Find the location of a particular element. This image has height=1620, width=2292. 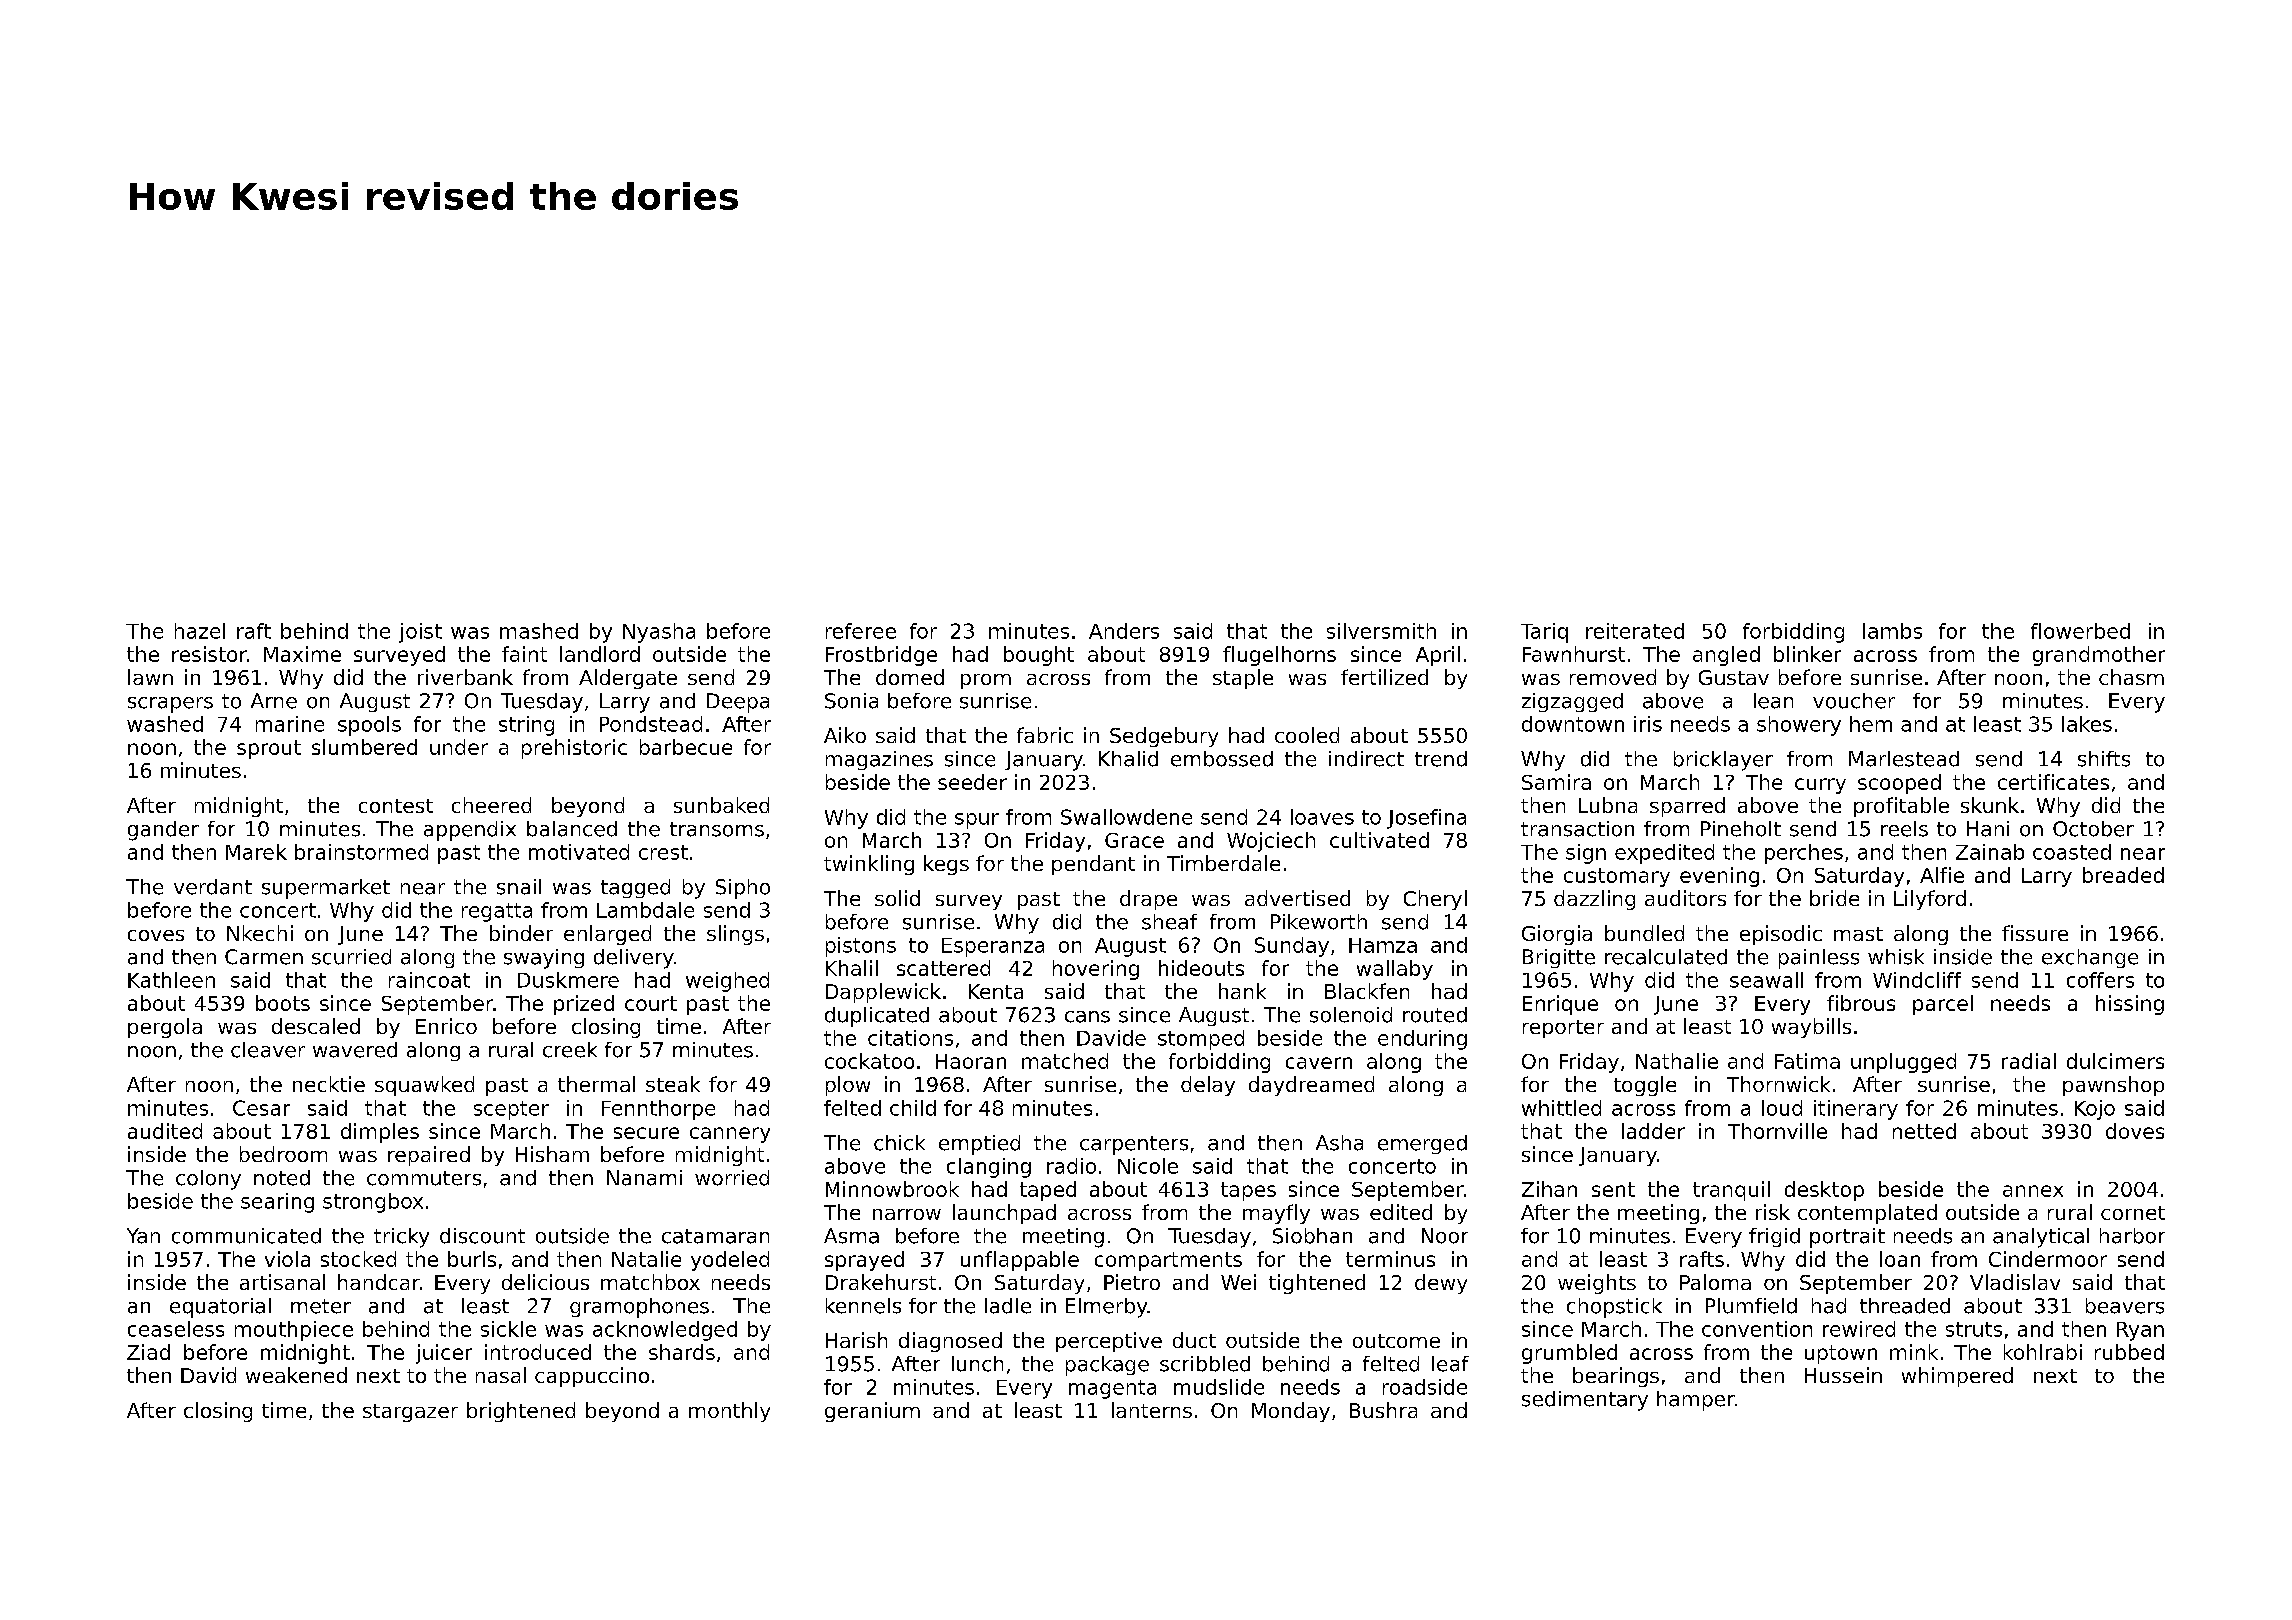

Cesar is located at coordinates (261, 1108).
